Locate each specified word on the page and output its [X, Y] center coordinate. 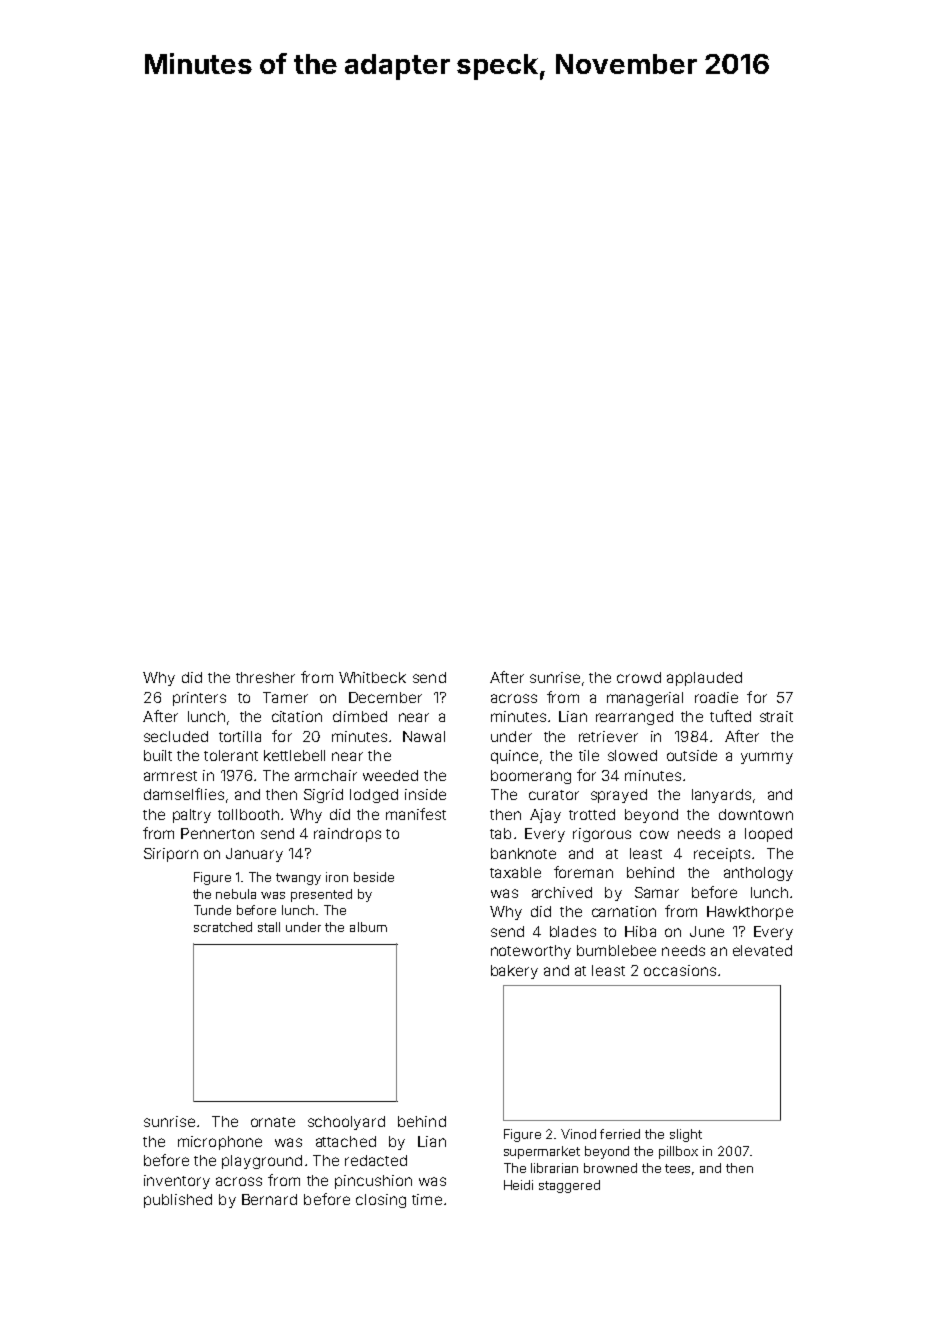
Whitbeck [372, 677]
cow [654, 834]
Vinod [578, 1134]
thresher [265, 677]
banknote [523, 853]
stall [269, 927]
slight [686, 1135]
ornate [273, 1122]
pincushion [373, 1182]
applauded [704, 679]
